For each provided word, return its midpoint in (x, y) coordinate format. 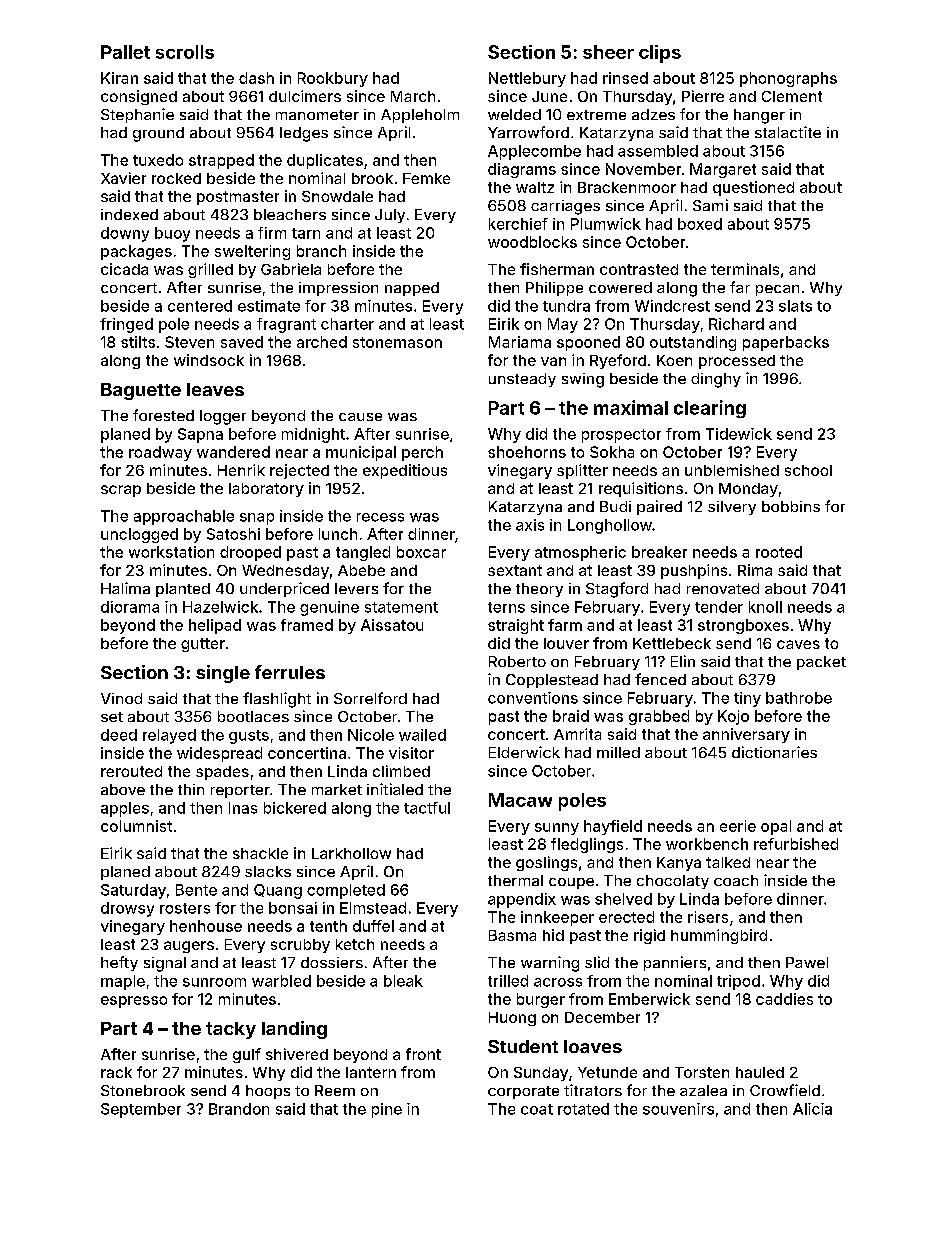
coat (537, 1109)
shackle (260, 853)
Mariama (520, 342)
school (808, 470)
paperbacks (786, 343)
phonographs (788, 79)
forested (163, 415)
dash (256, 78)
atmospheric (580, 553)
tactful (427, 808)
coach (736, 880)
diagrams (522, 170)
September (141, 1110)
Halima (125, 588)
